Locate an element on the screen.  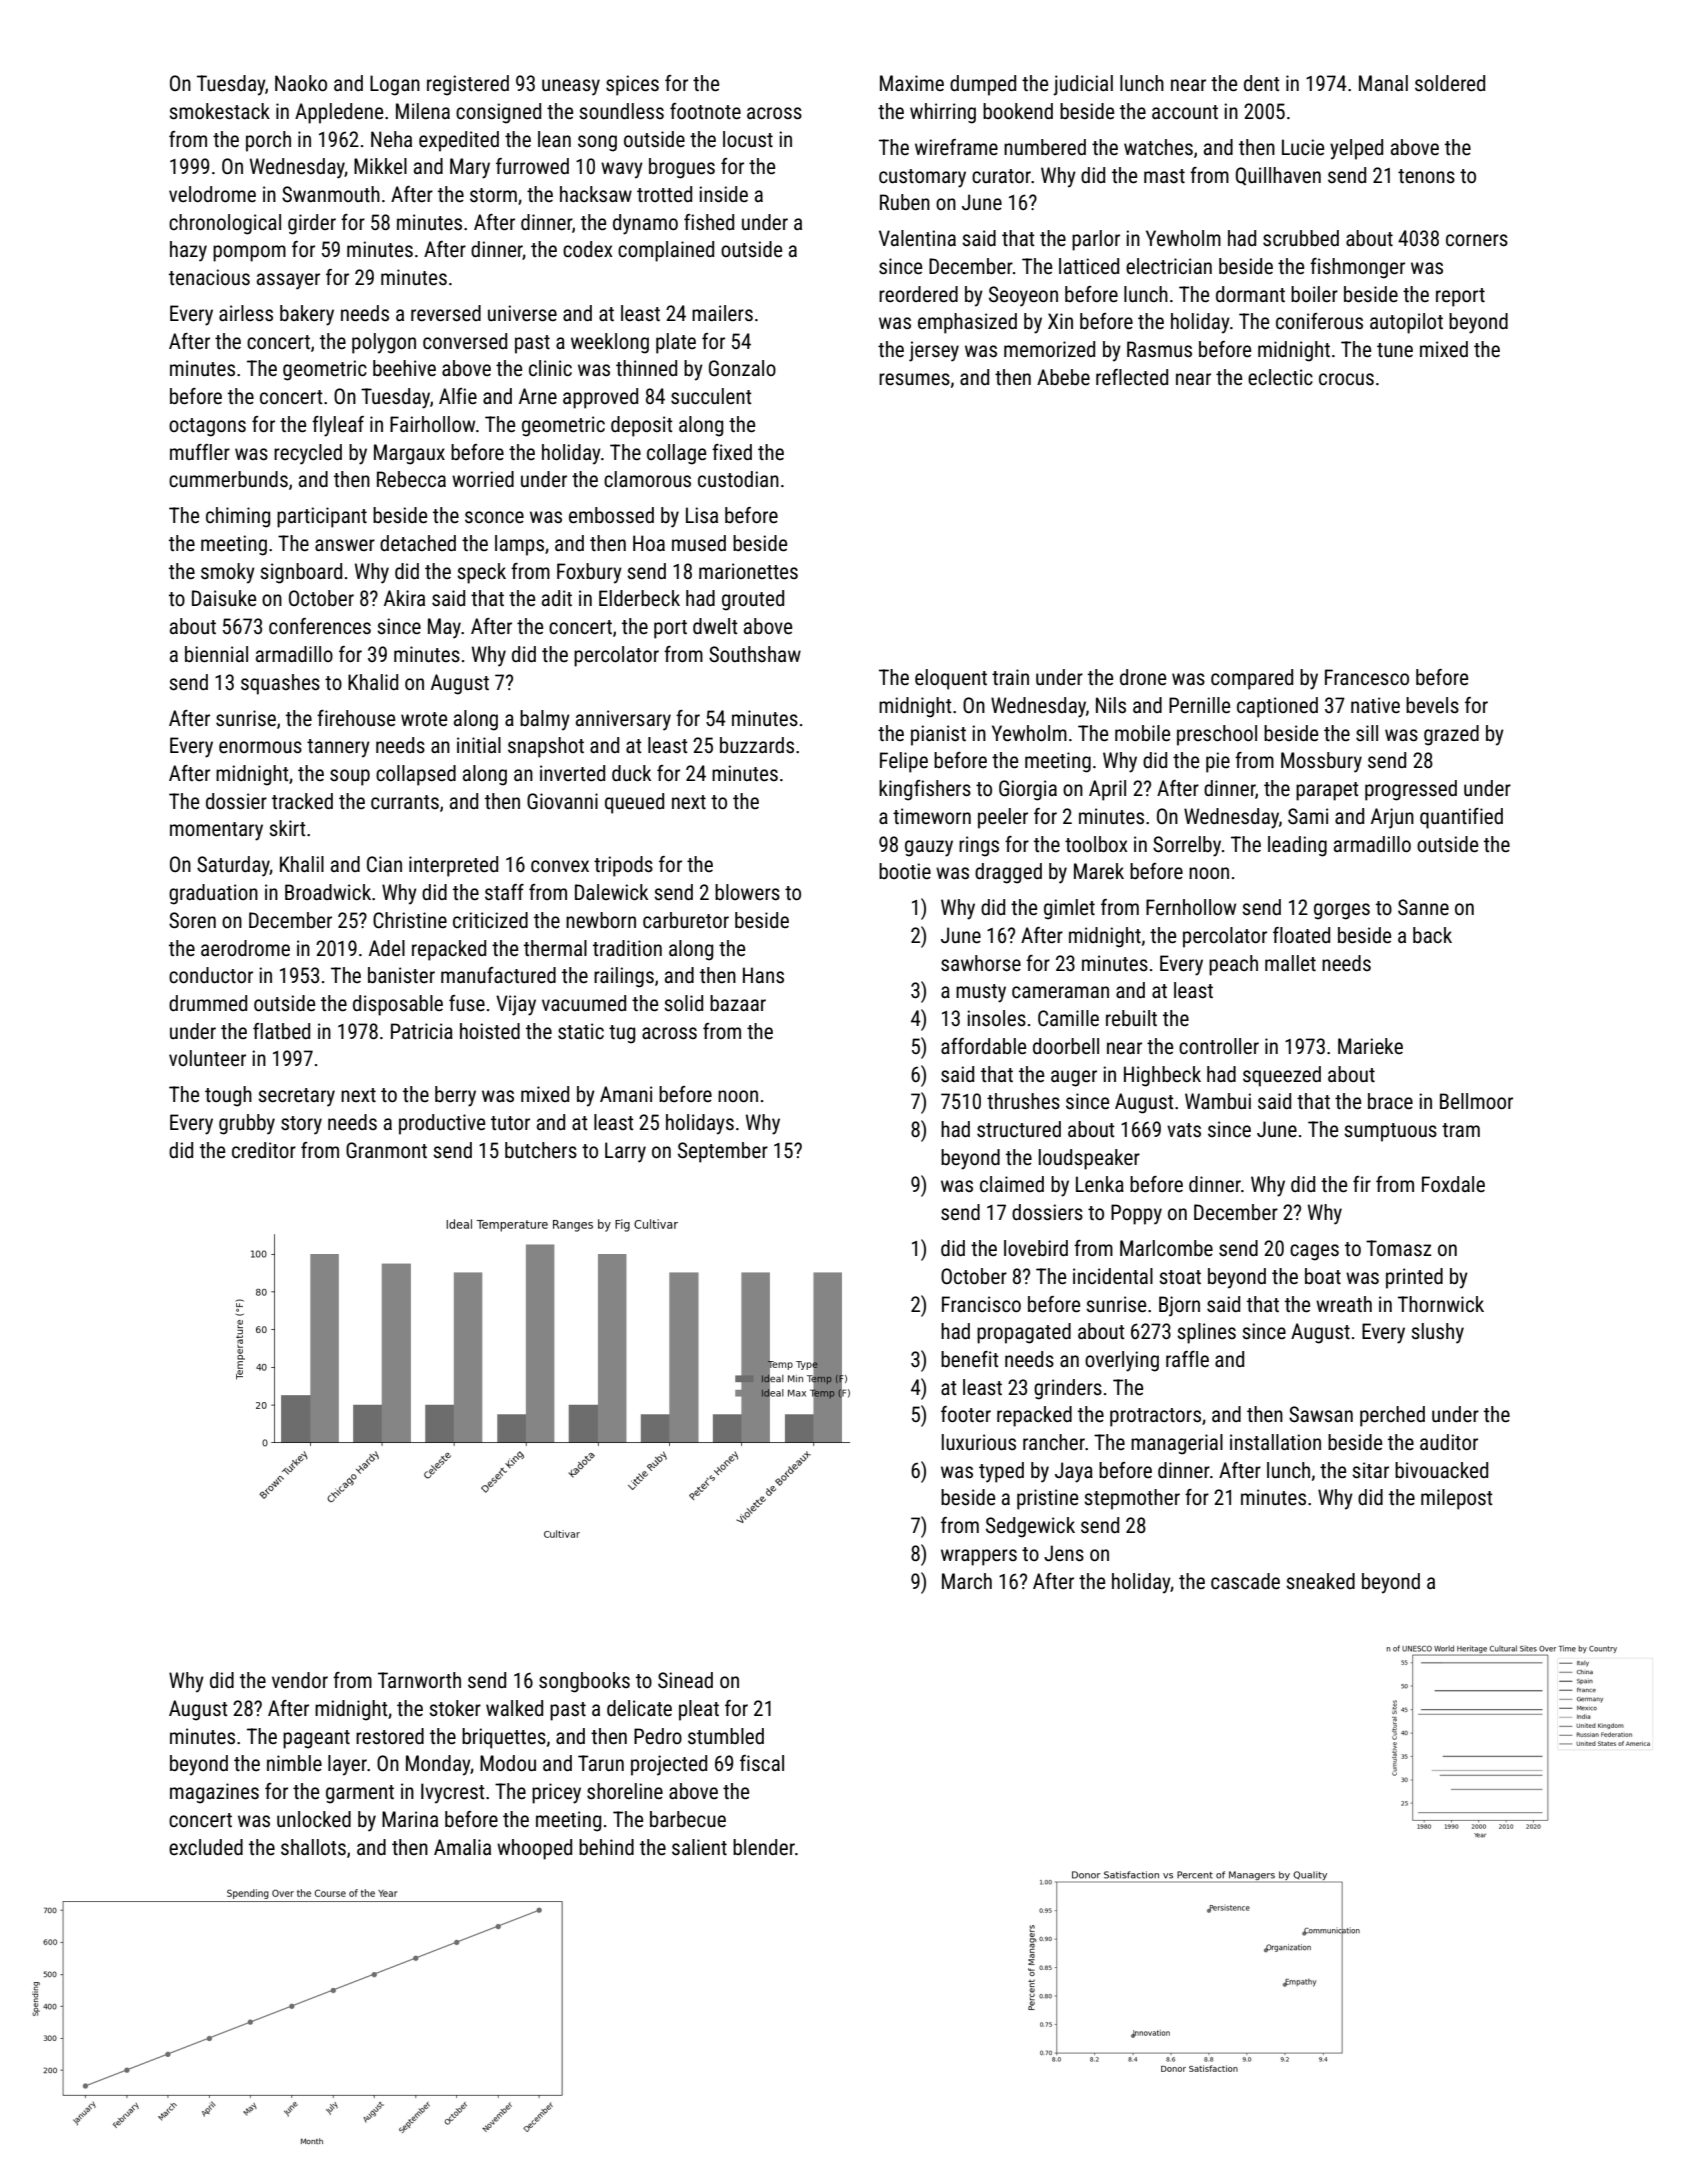
storm is located at coordinates (493, 195).
